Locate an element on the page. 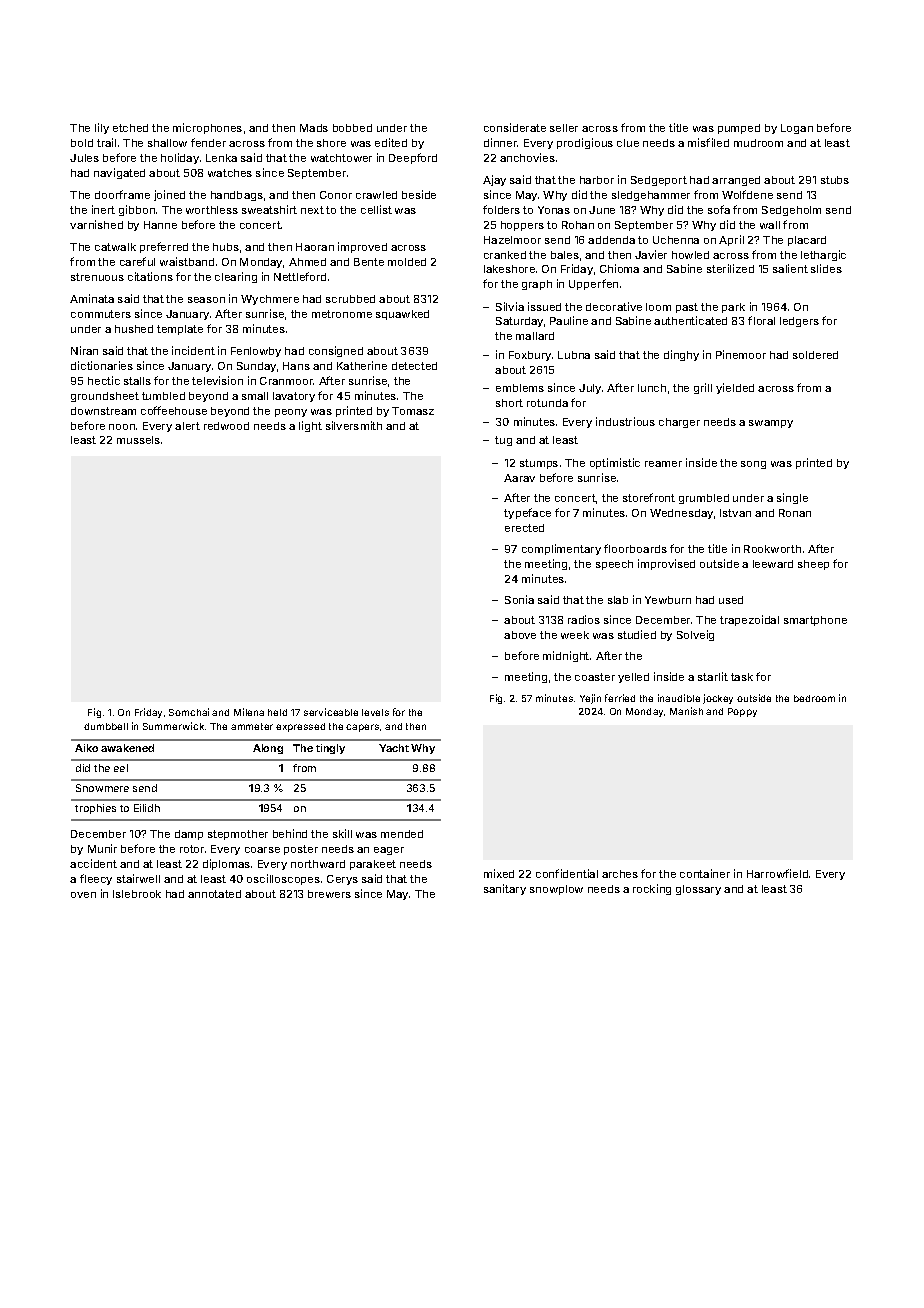 The height and width of the document is (1308, 924). mussels is located at coordinates (138, 440).
